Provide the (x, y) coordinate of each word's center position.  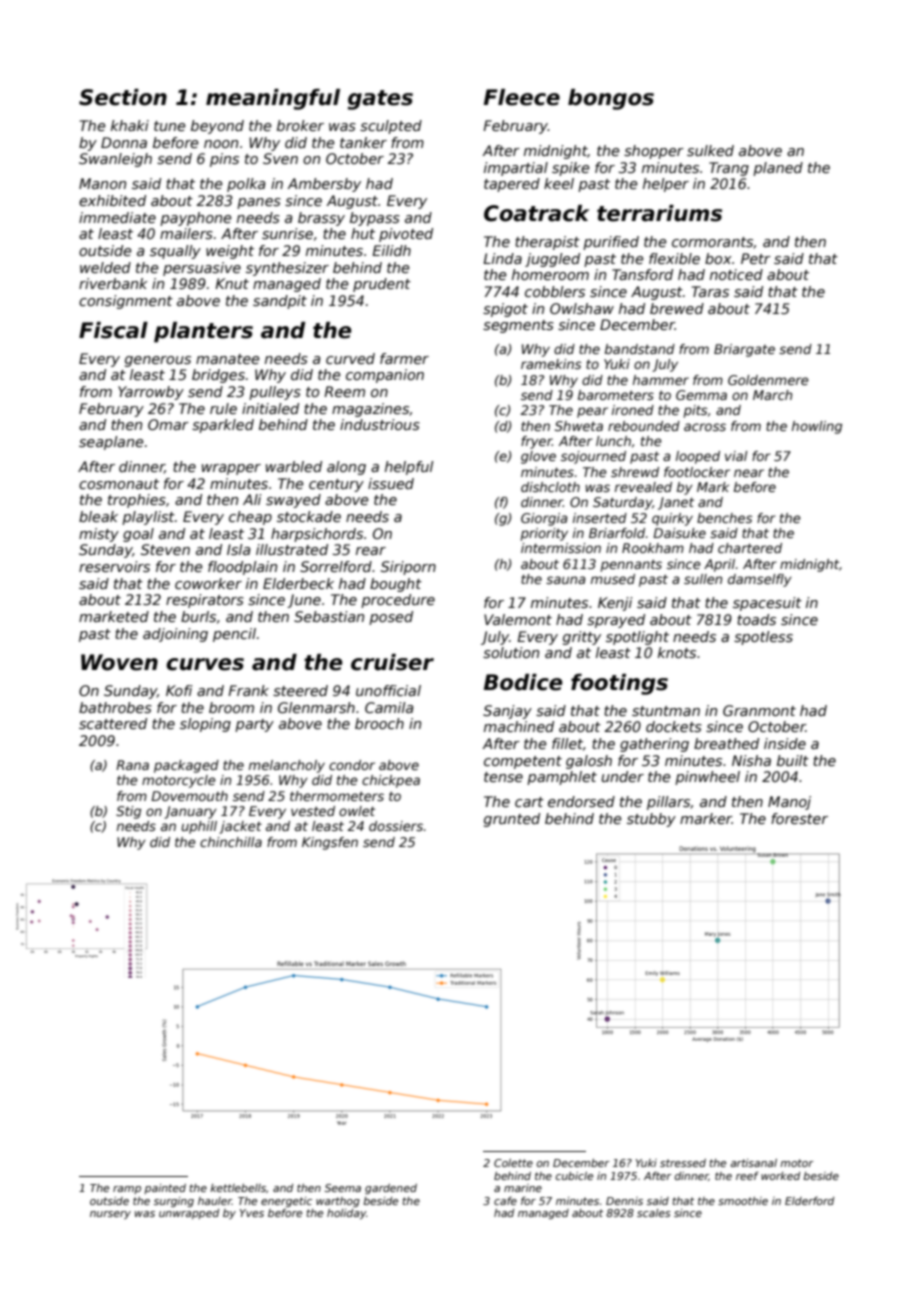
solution (511, 652)
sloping (205, 725)
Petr (756, 258)
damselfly (760, 580)
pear (592, 412)
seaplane (111, 443)
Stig (128, 812)
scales (654, 1213)
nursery (110, 1215)
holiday (346, 1214)
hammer (661, 380)
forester (799, 818)
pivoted (406, 235)
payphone (195, 219)
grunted (512, 820)
